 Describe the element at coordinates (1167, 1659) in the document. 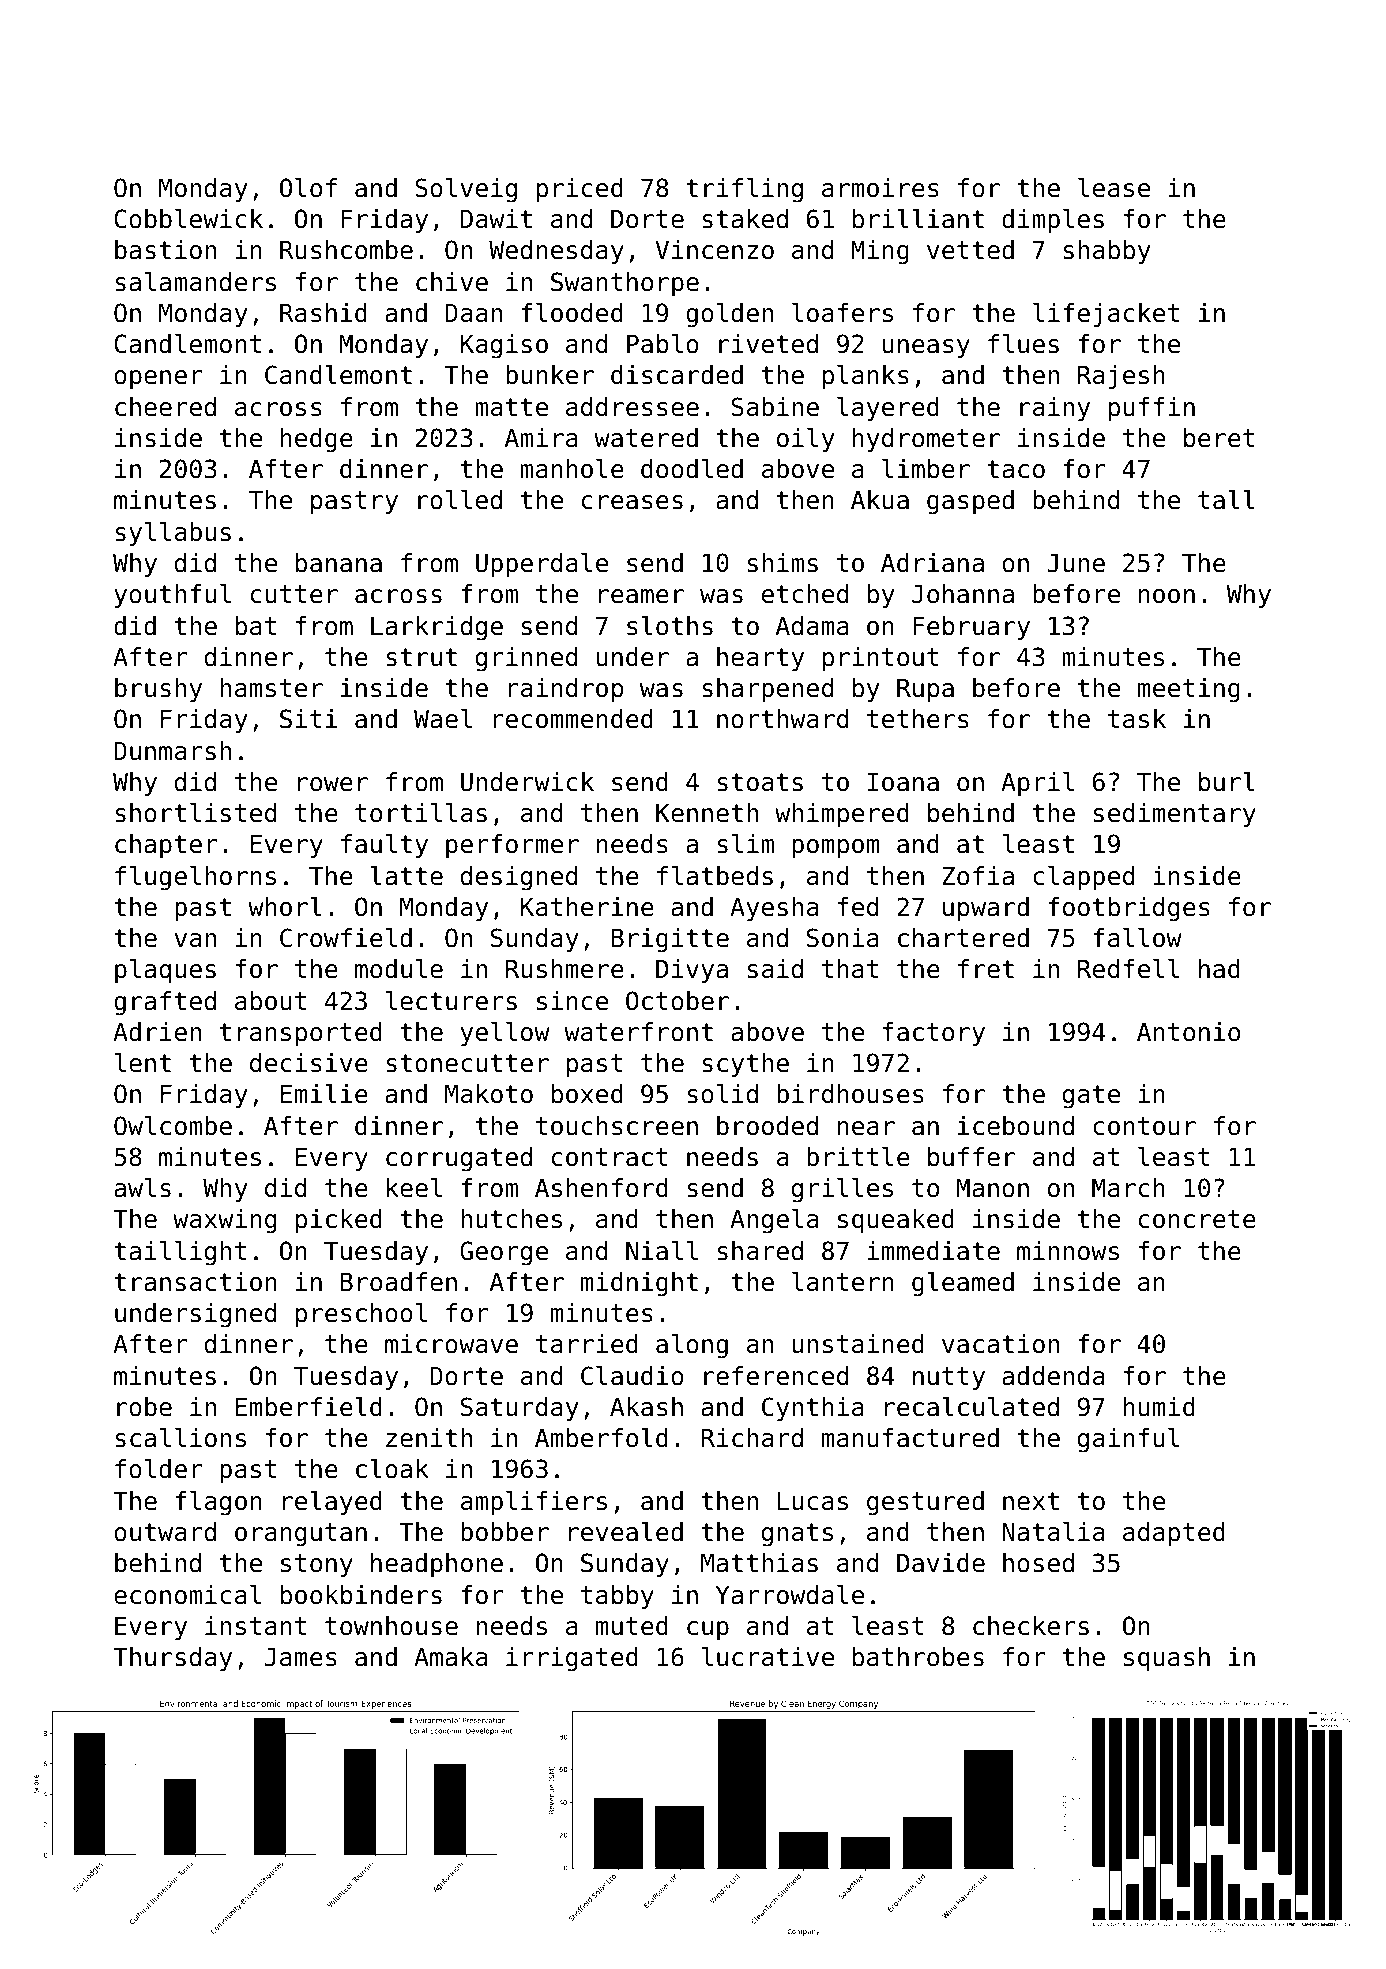

I see `squash` at that location.
